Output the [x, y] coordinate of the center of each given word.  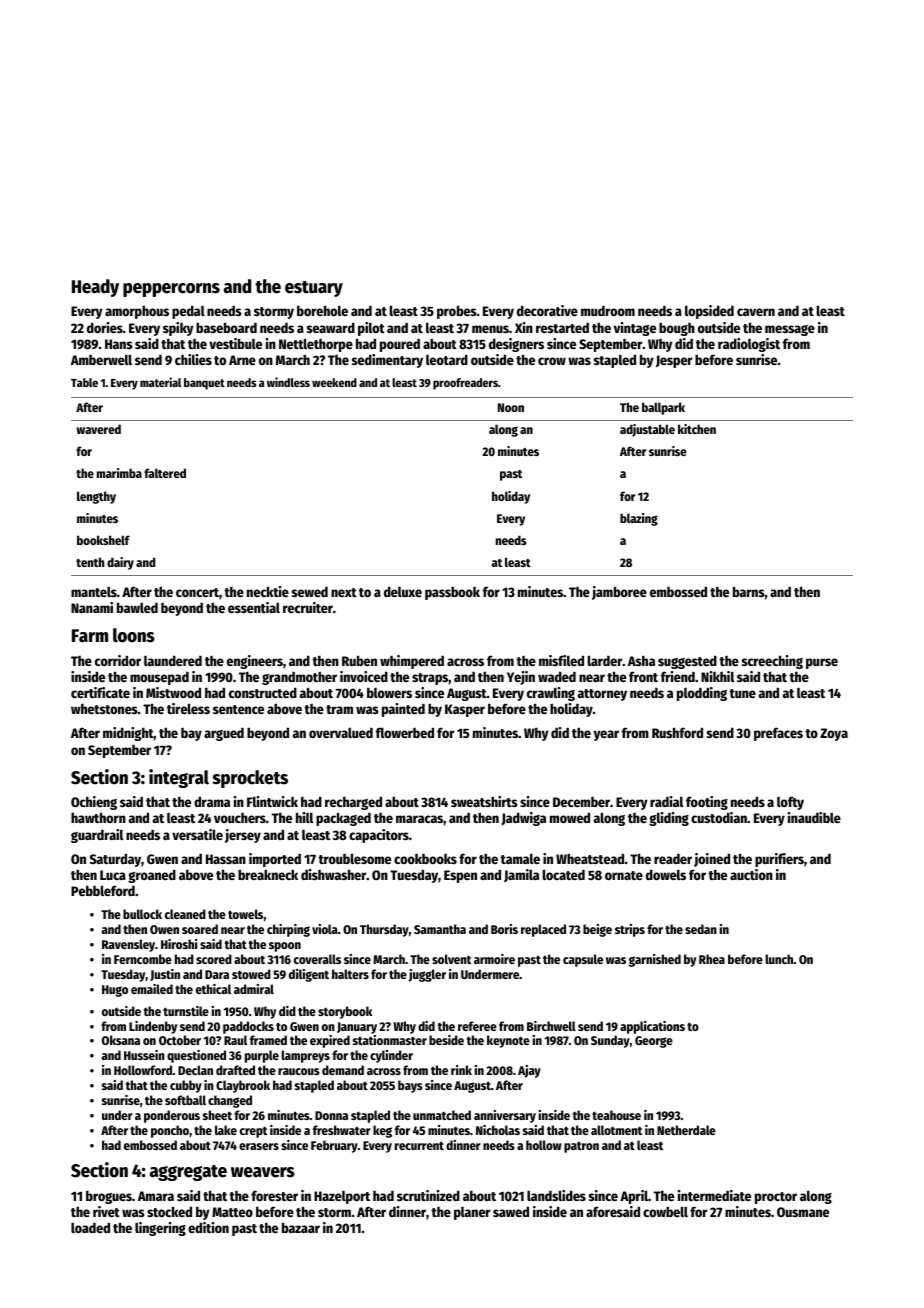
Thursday [384, 930]
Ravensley [128, 945]
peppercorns [171, 290]
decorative [547, 310]
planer [472, 1213]
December [581, 802]
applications [652, 1027]
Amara [156, 1196]
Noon [511, 407]
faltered [165, 473]
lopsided [709, 312]
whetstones [104, 709]
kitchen [697, 429]
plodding [702, 694]
